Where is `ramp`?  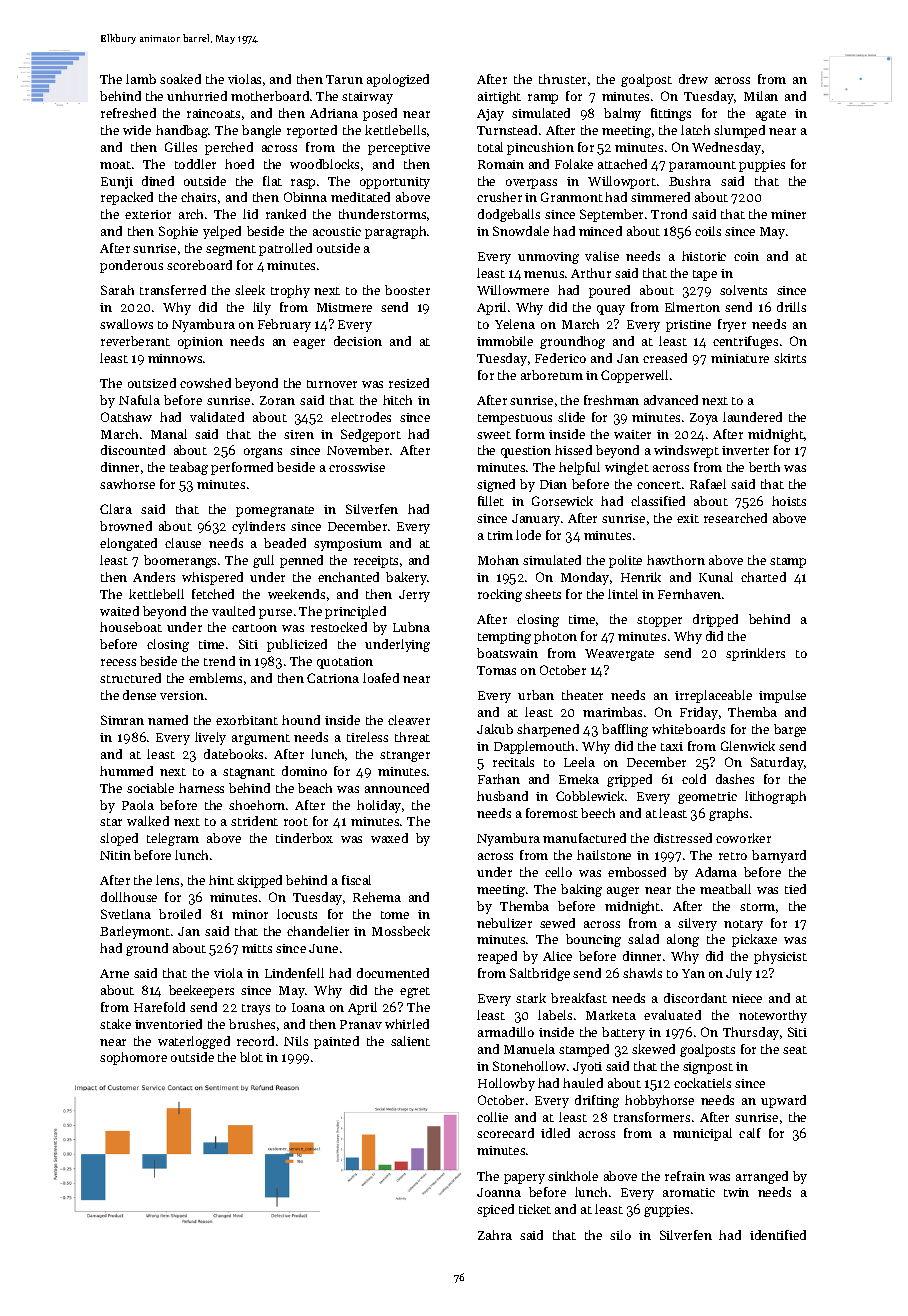 ramp is located at coordinates (543, 99).
